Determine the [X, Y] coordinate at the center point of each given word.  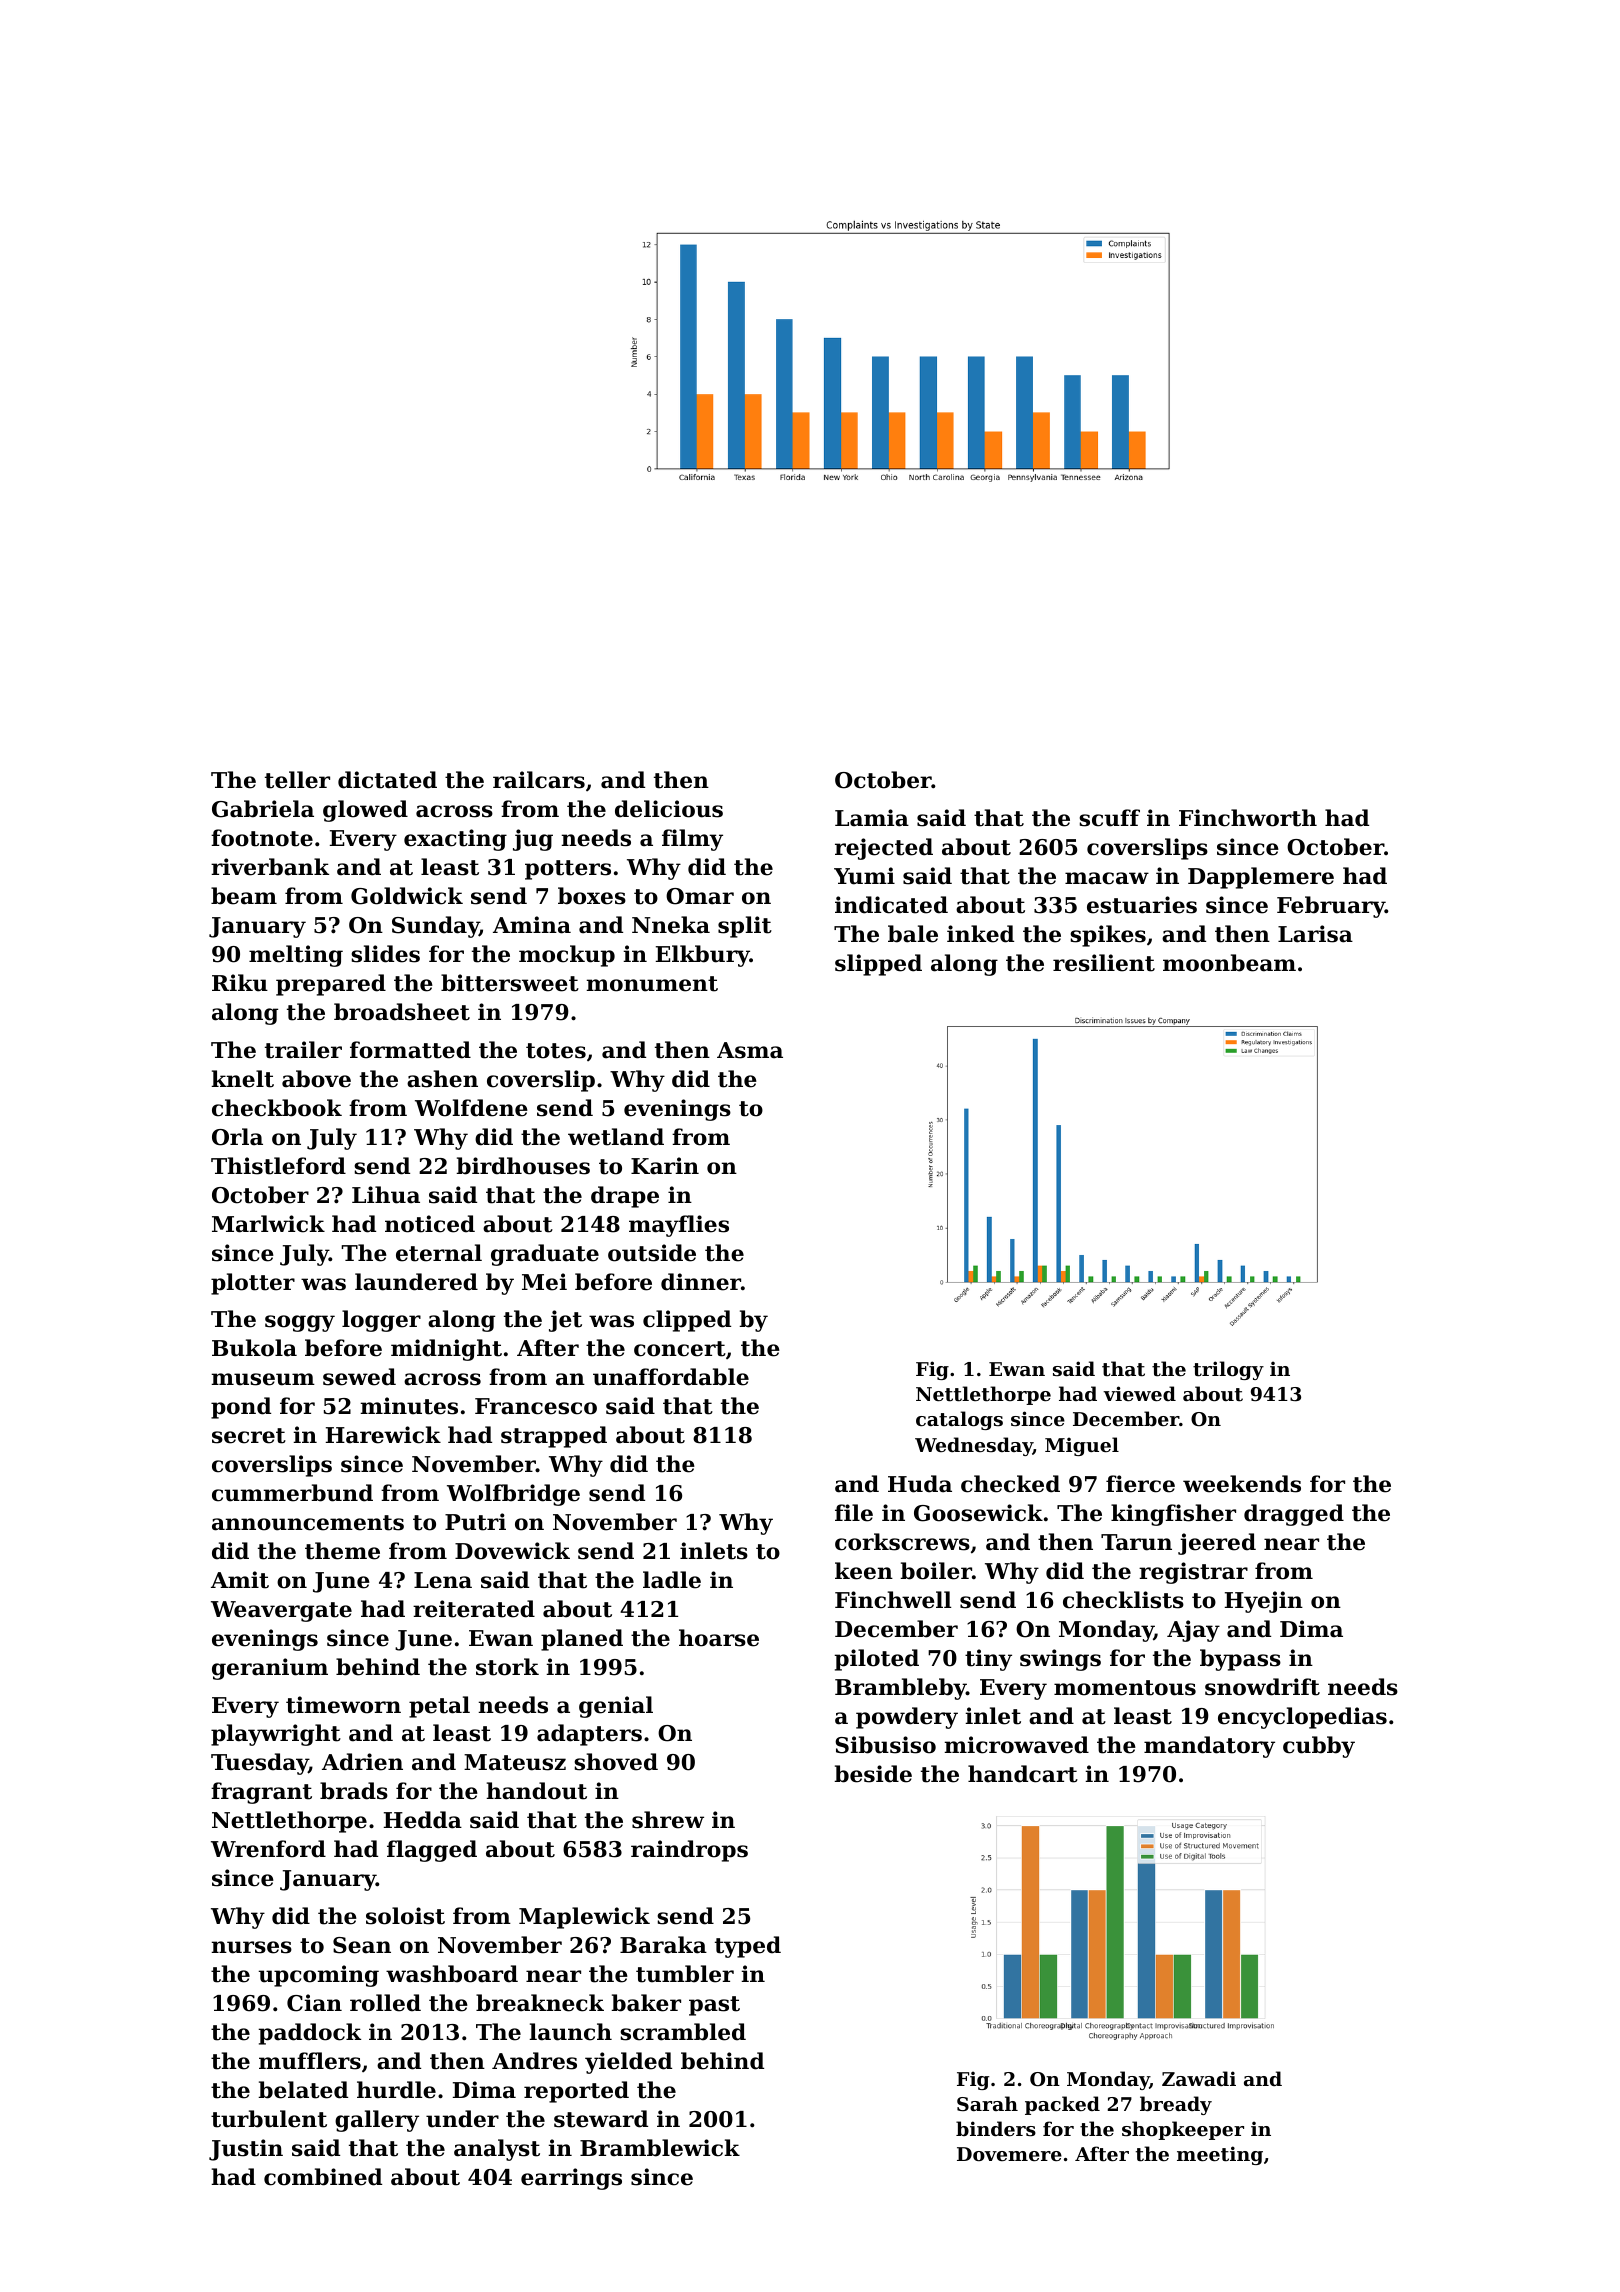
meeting [1220, 2155]
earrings [571, 2179]
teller [297, 780]
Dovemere [1009, 2154]
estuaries [1142, 905]
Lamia [872, 818]
